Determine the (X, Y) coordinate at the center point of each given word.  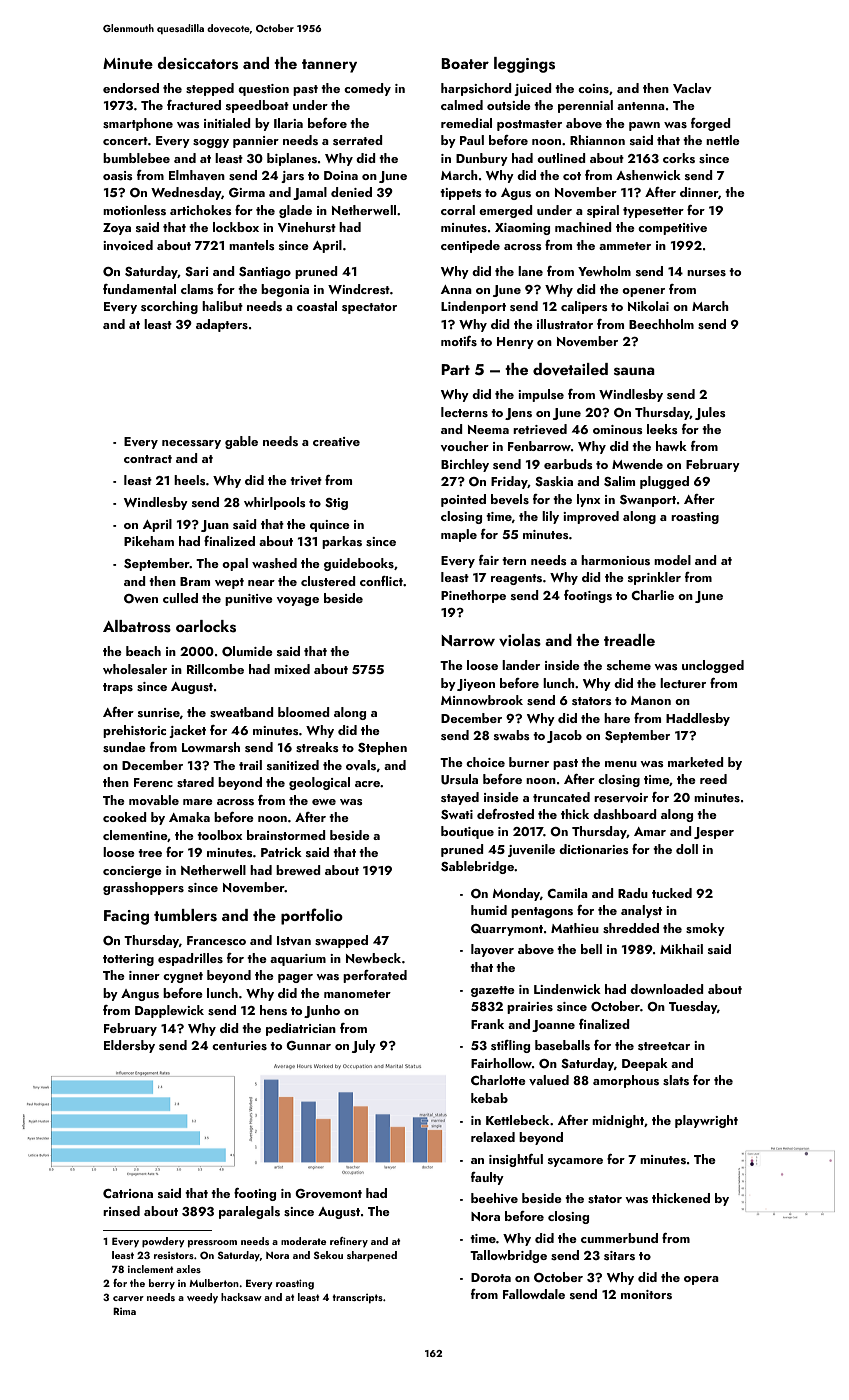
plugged (664, 482)
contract (148, 459)
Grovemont (328, 1194)
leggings (524, 65)
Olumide (247, 651)
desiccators (197, 63)
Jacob (564, 736)
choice (485, 762)
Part (455, 369)
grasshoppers (143, 888)
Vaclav (692, 88)
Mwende (637, 464)
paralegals (249, 1212)
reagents (516, 579)
